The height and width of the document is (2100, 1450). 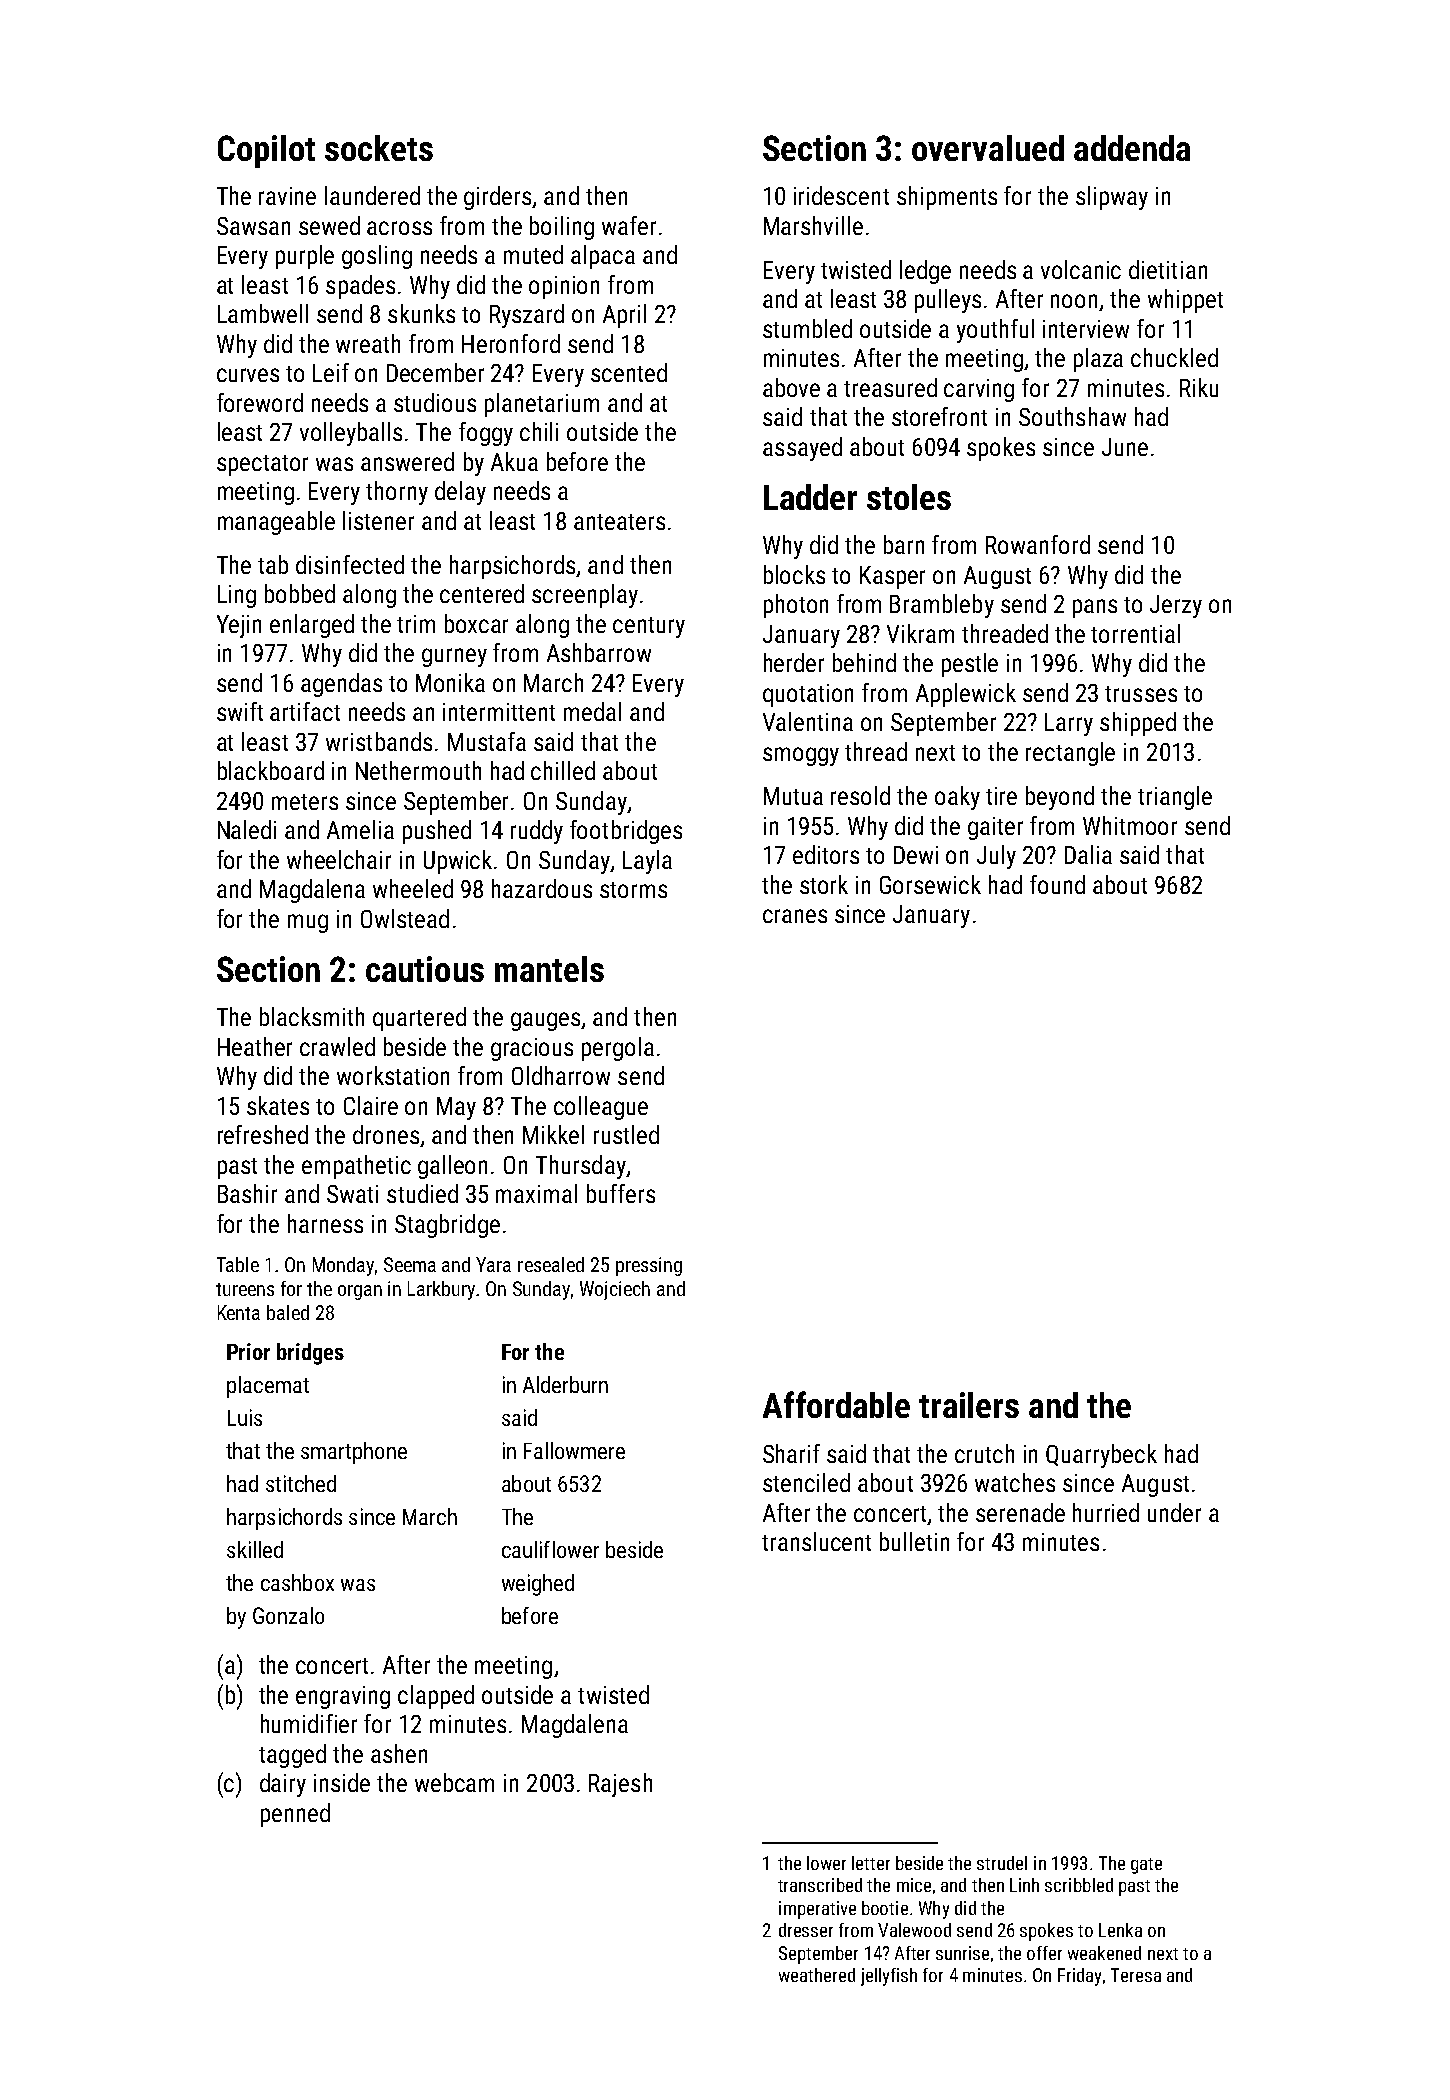 I want to click on medal, so click(x=592, y=711).
